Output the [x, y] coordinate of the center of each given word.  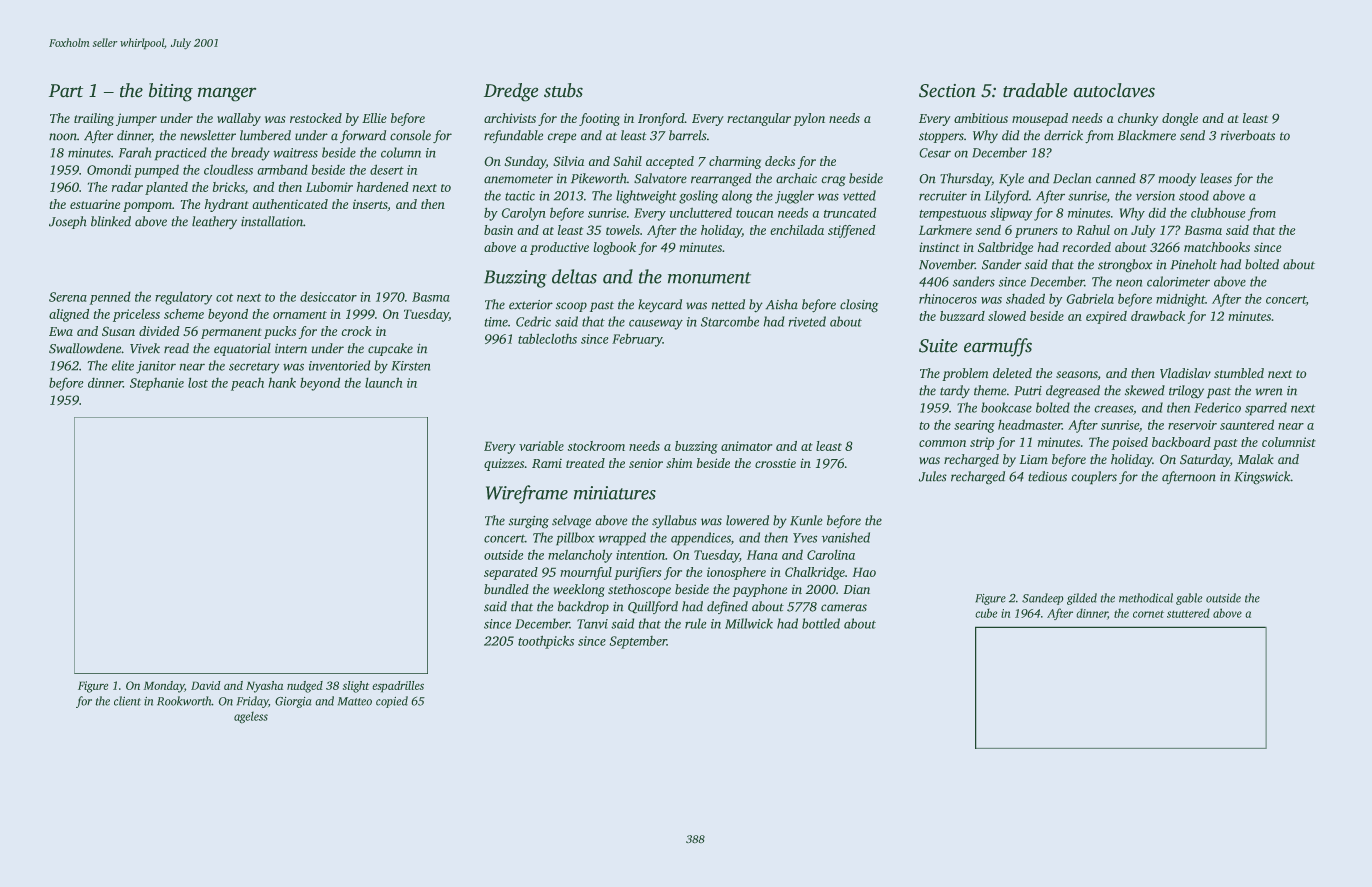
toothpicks [546, 642]
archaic [796, 178]
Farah [135, 152]
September [638, 642]
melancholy [580, 556]
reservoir [1192, 425]
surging [529, 522]
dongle [1180, 119]
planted [166, 188]
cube [986, 613]
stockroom [596, 446]
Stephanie [157, 384]
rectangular [759, 119]
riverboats [1248, 135]
